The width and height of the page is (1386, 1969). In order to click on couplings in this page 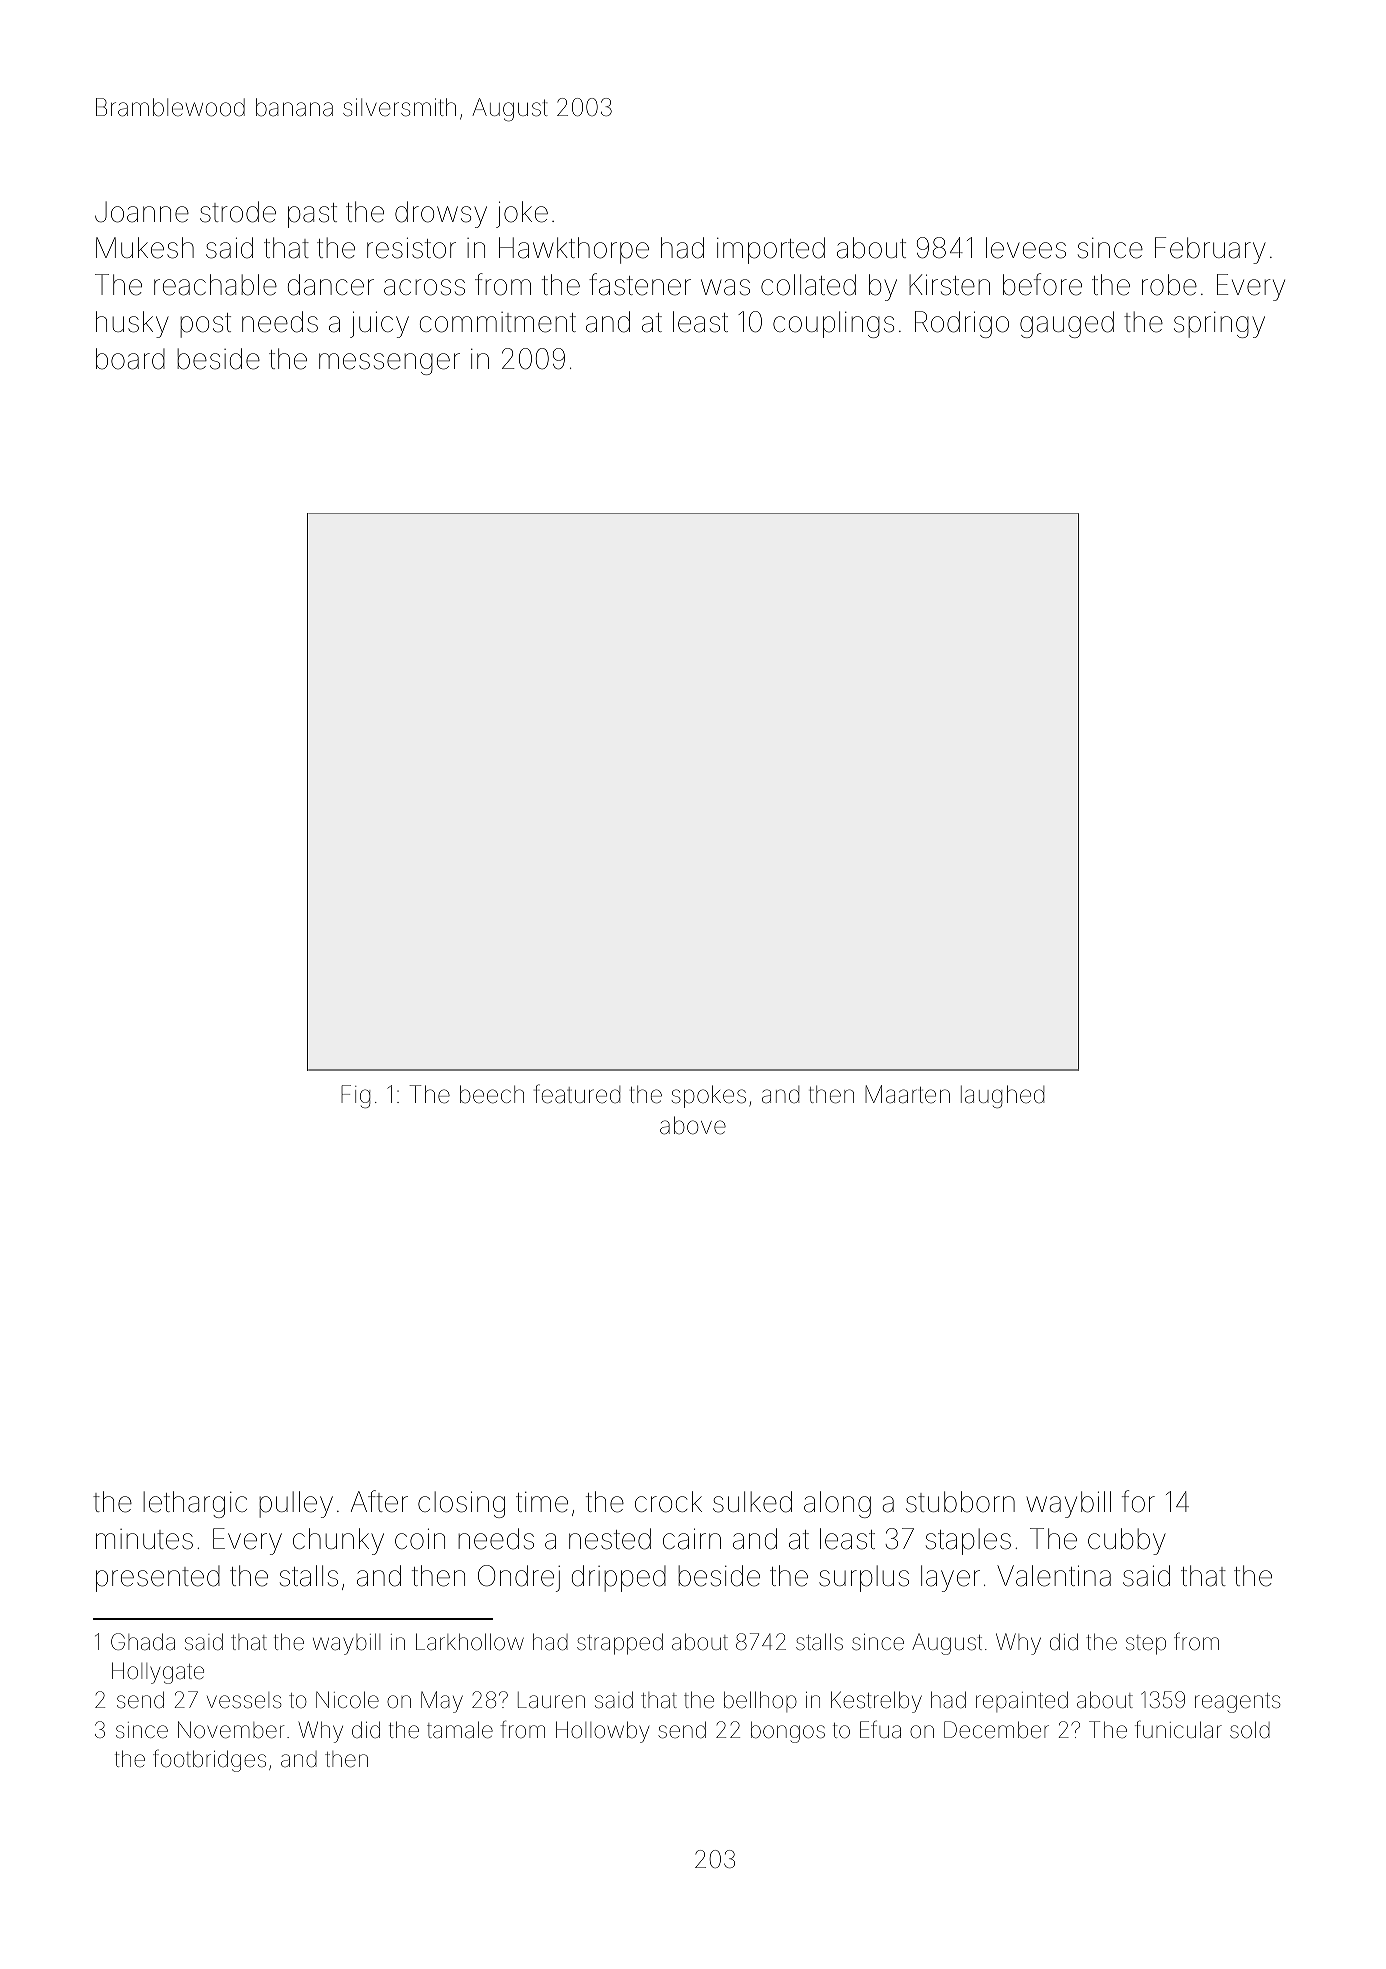, I will do `click(833, 324)`.
